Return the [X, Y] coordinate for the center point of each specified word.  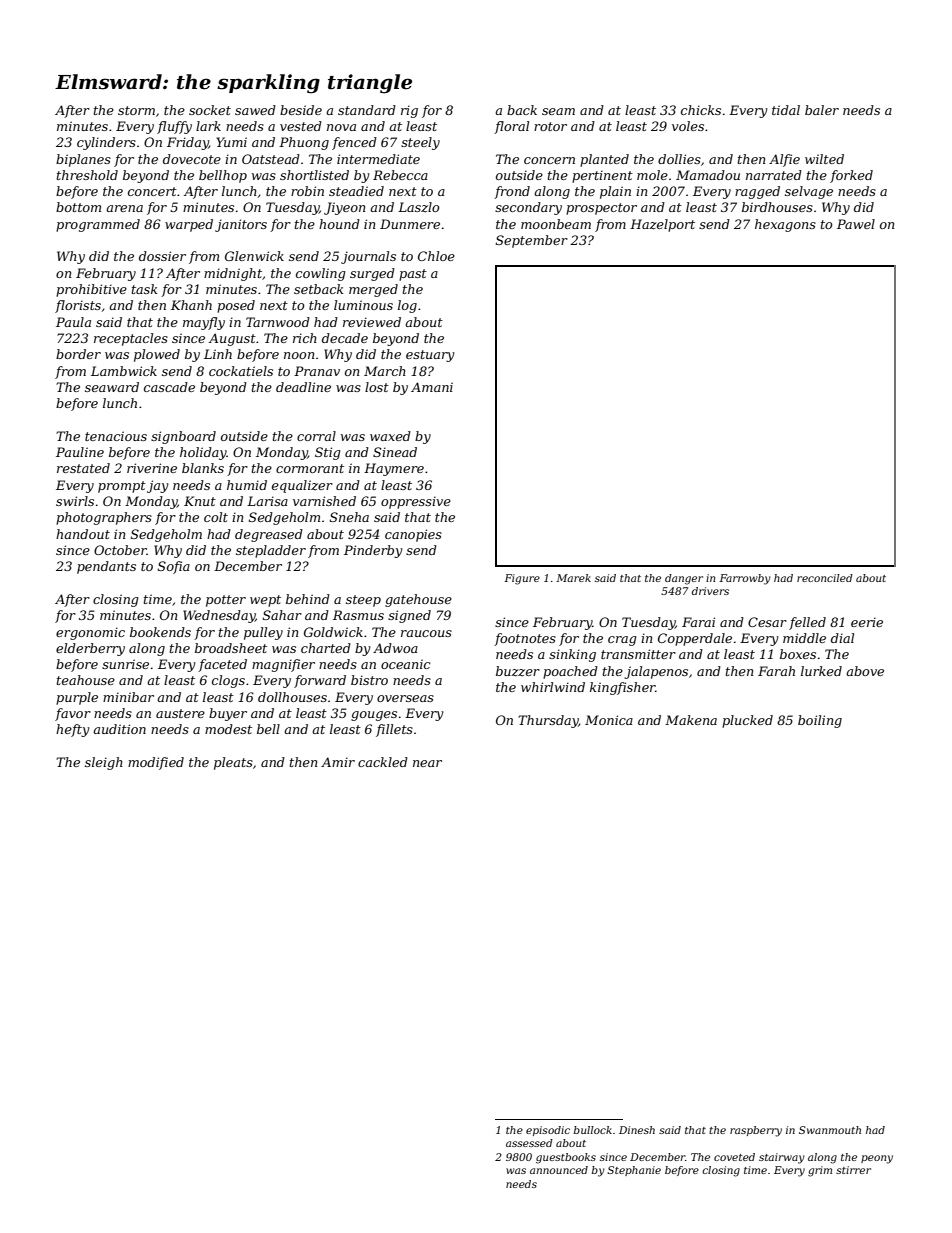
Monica [609, 720]
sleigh [104, 763]
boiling [820, 721]
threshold [87, 175]
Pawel [856, 224]
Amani [432, 387]
